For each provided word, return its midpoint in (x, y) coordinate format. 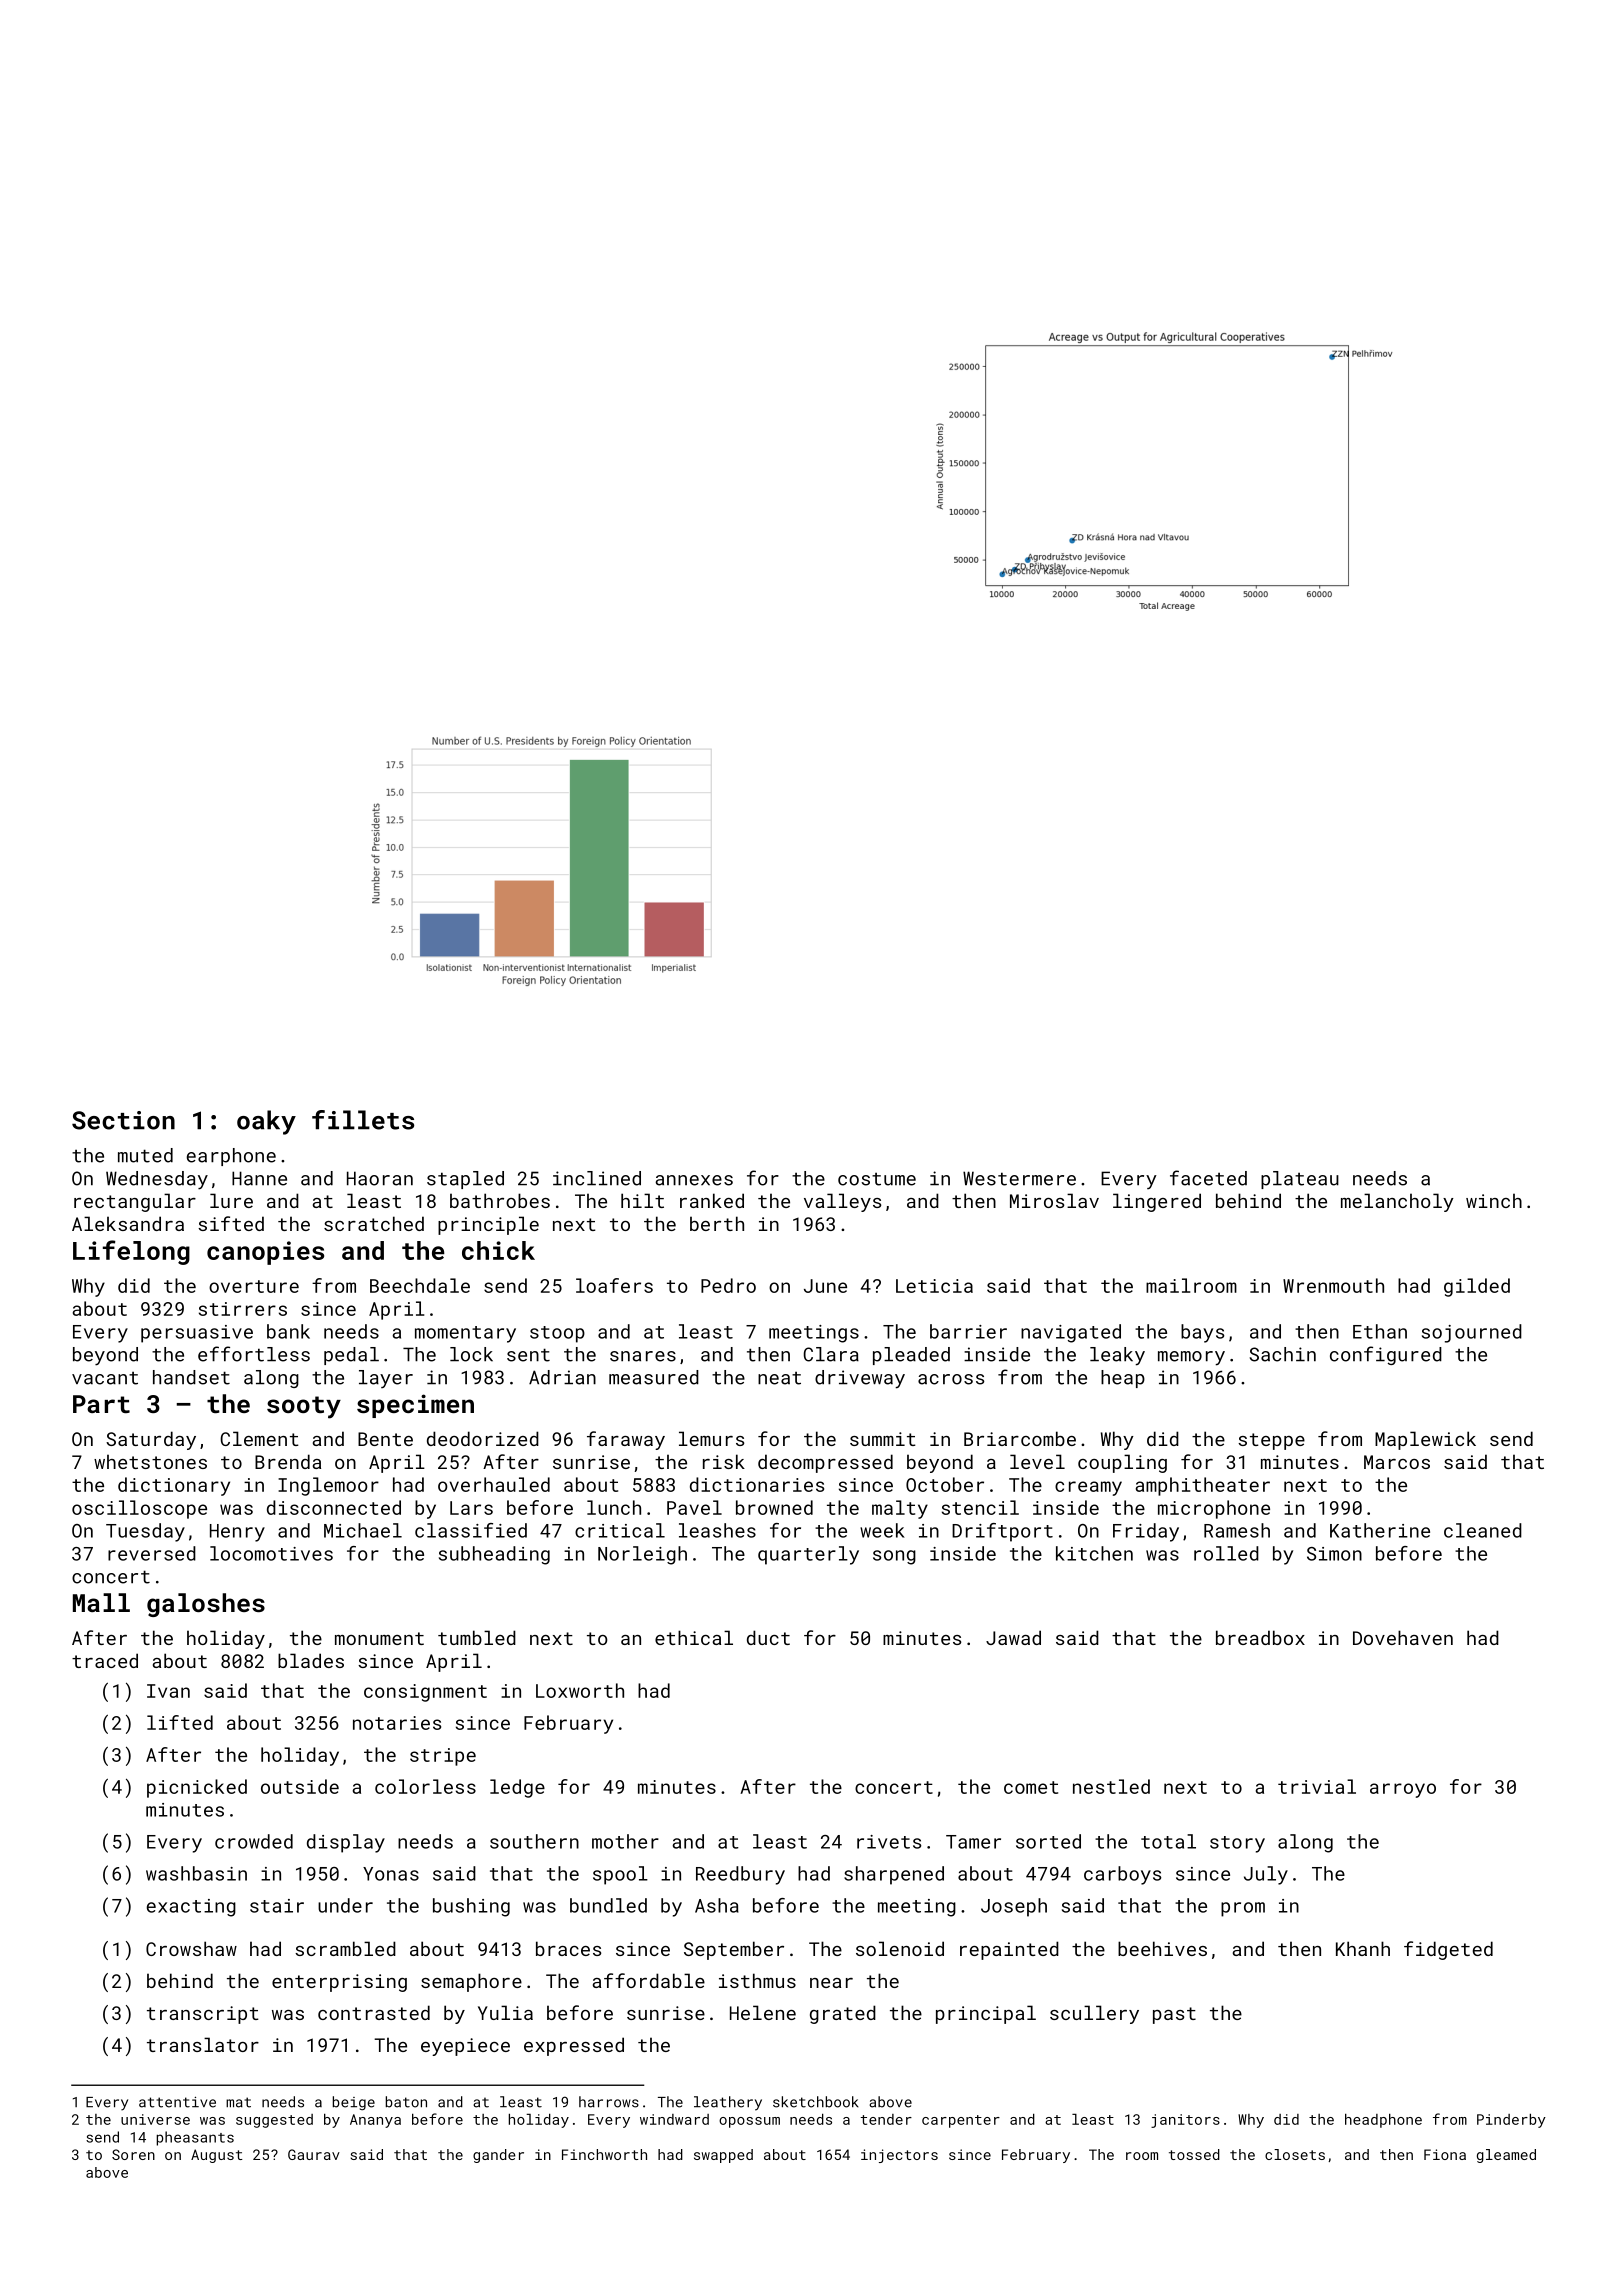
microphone (1214, 1509)
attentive (177, 2102)
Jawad (1013, 1637)
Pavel (694, 1507)
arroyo (1403, 1790)
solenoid (900, 1948)
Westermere (1019, 1178)
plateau (1300, 1180)
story (1237, 1844)
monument (379, 1638)
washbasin (196, 1873)
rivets (889, 1842)
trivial (1317, 1786)
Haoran (380, 1178)
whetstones (150, 1461)
